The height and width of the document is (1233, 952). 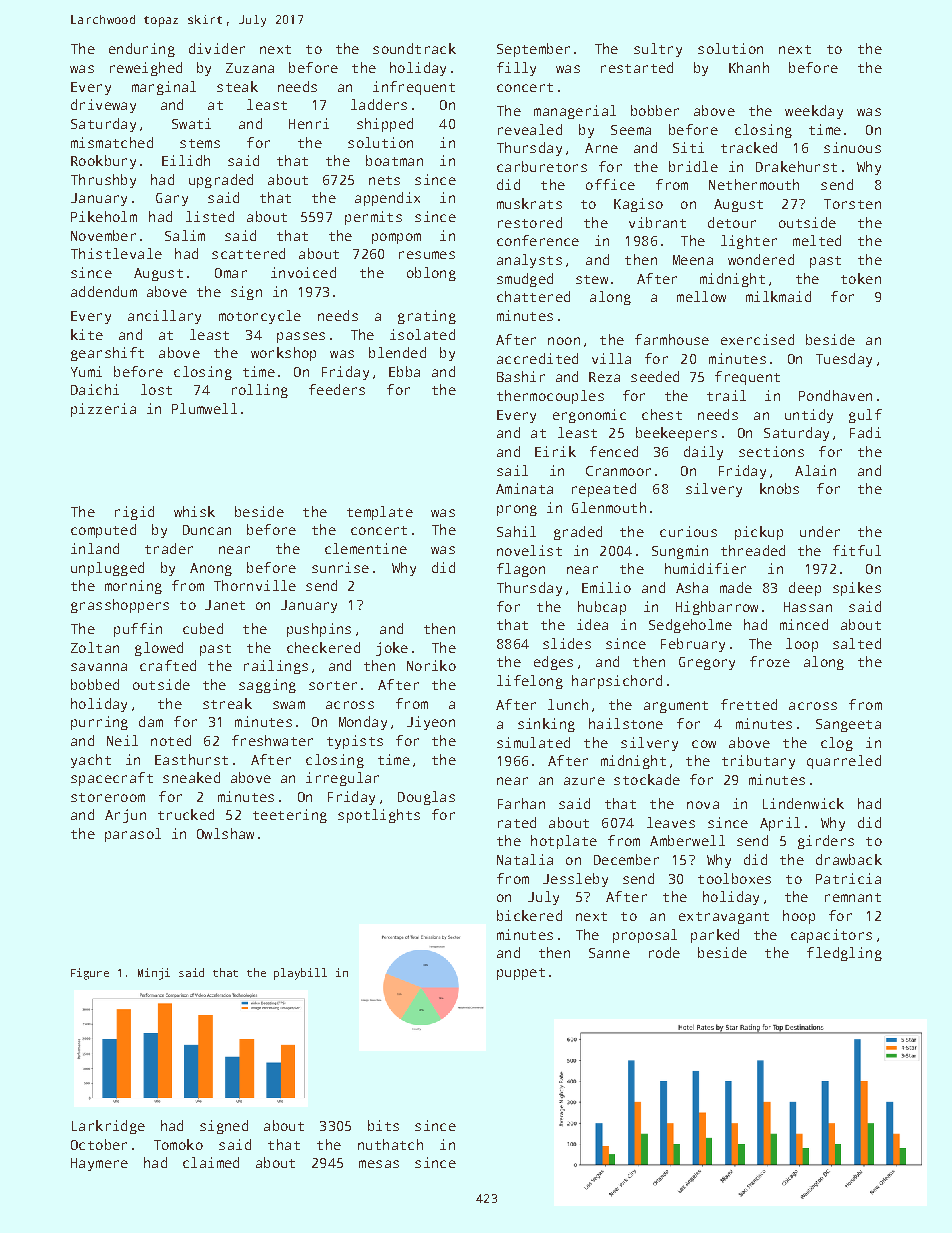 What do you see at coordinates (749, 67) in the document?
I see `Khanh` at bounding box center [749, 67].
